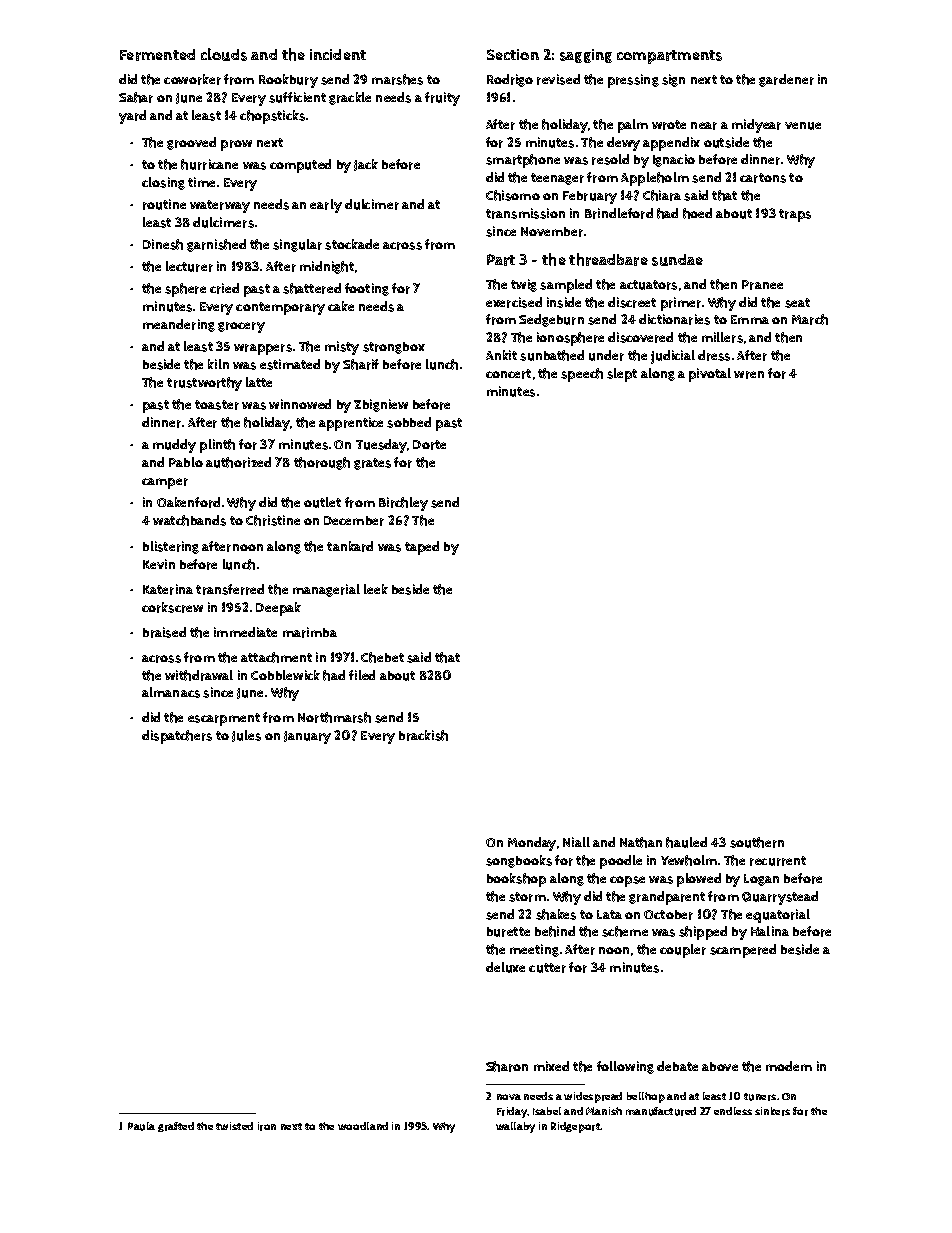 The height and width of the image is (1233, 952). I want to click on iron, so click(267, 1126).
